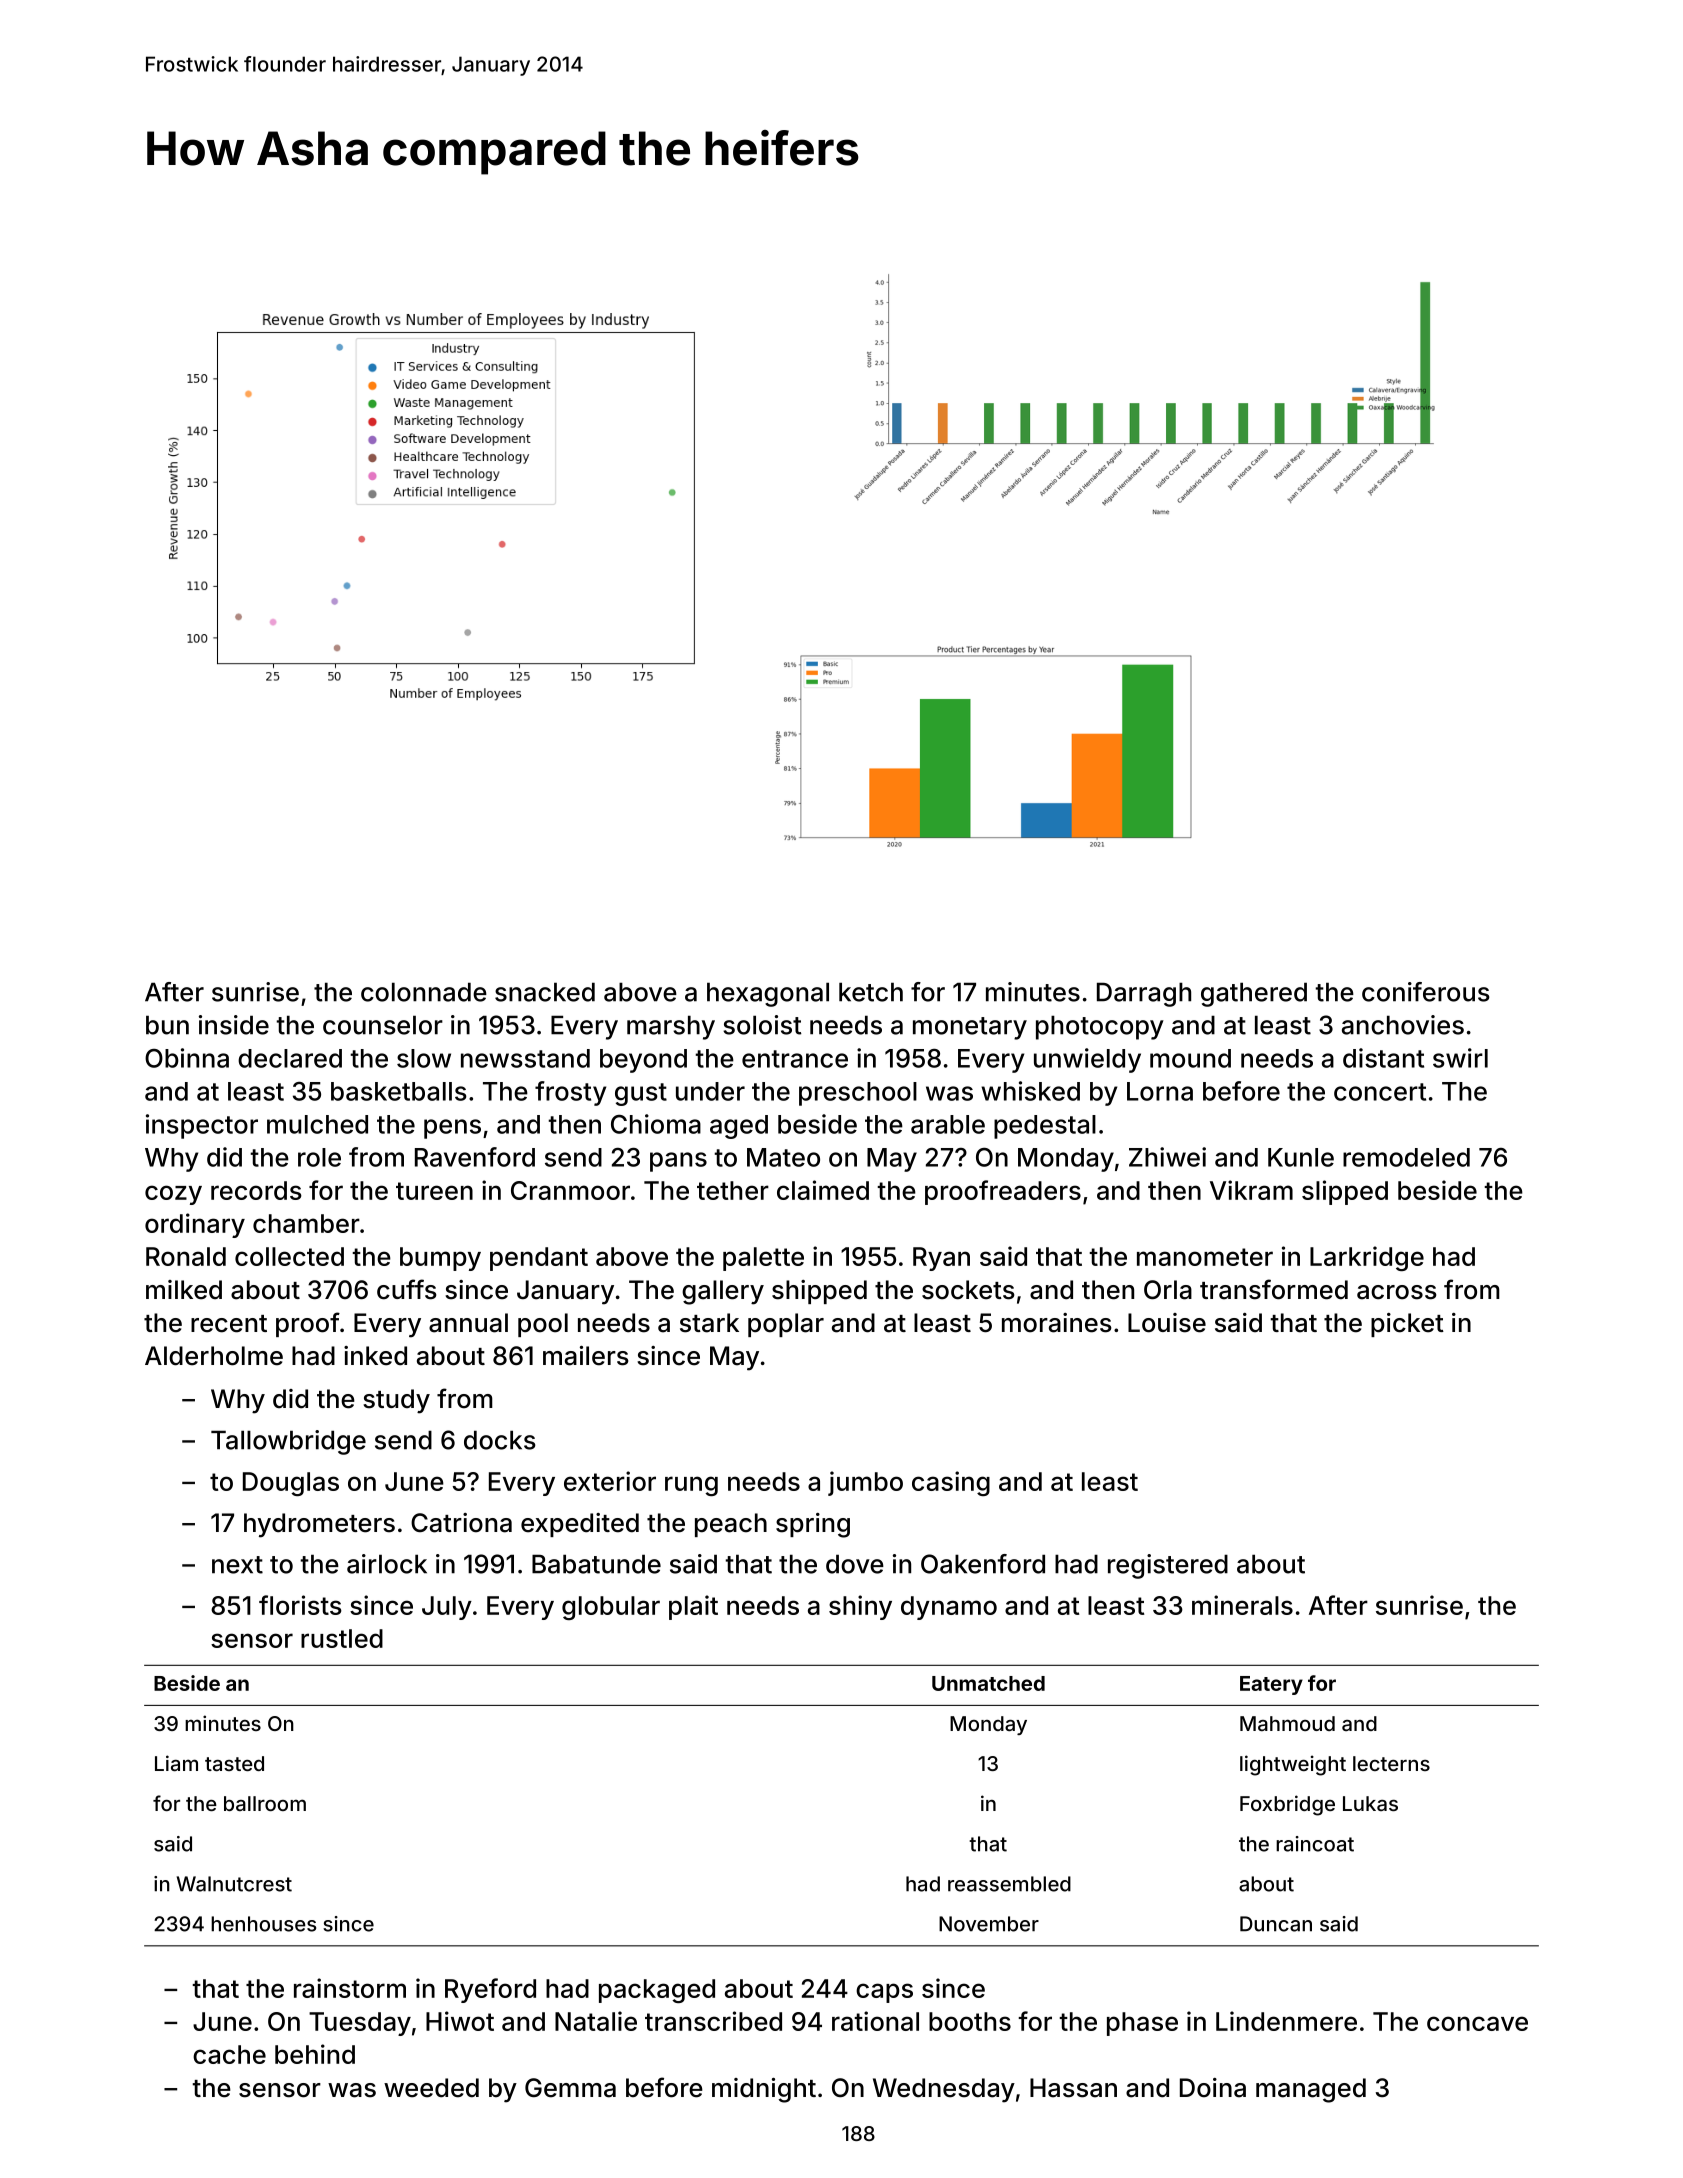  What do you see at coordinates (234, 1763) in the screenshot?
I see `tasted` at bounding box center [234, 1763].
